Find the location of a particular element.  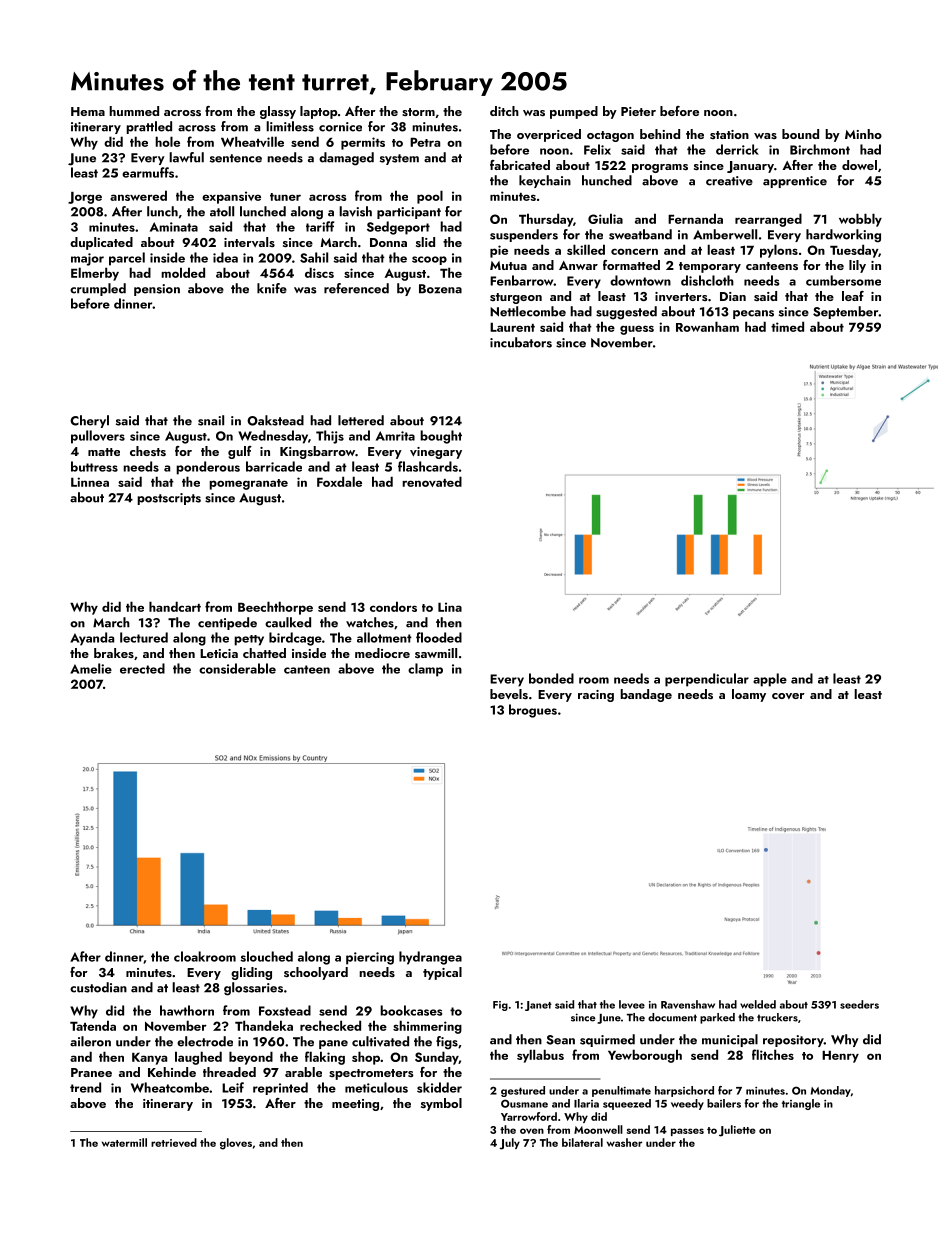

damaged is located at coordinates (346, 159).
